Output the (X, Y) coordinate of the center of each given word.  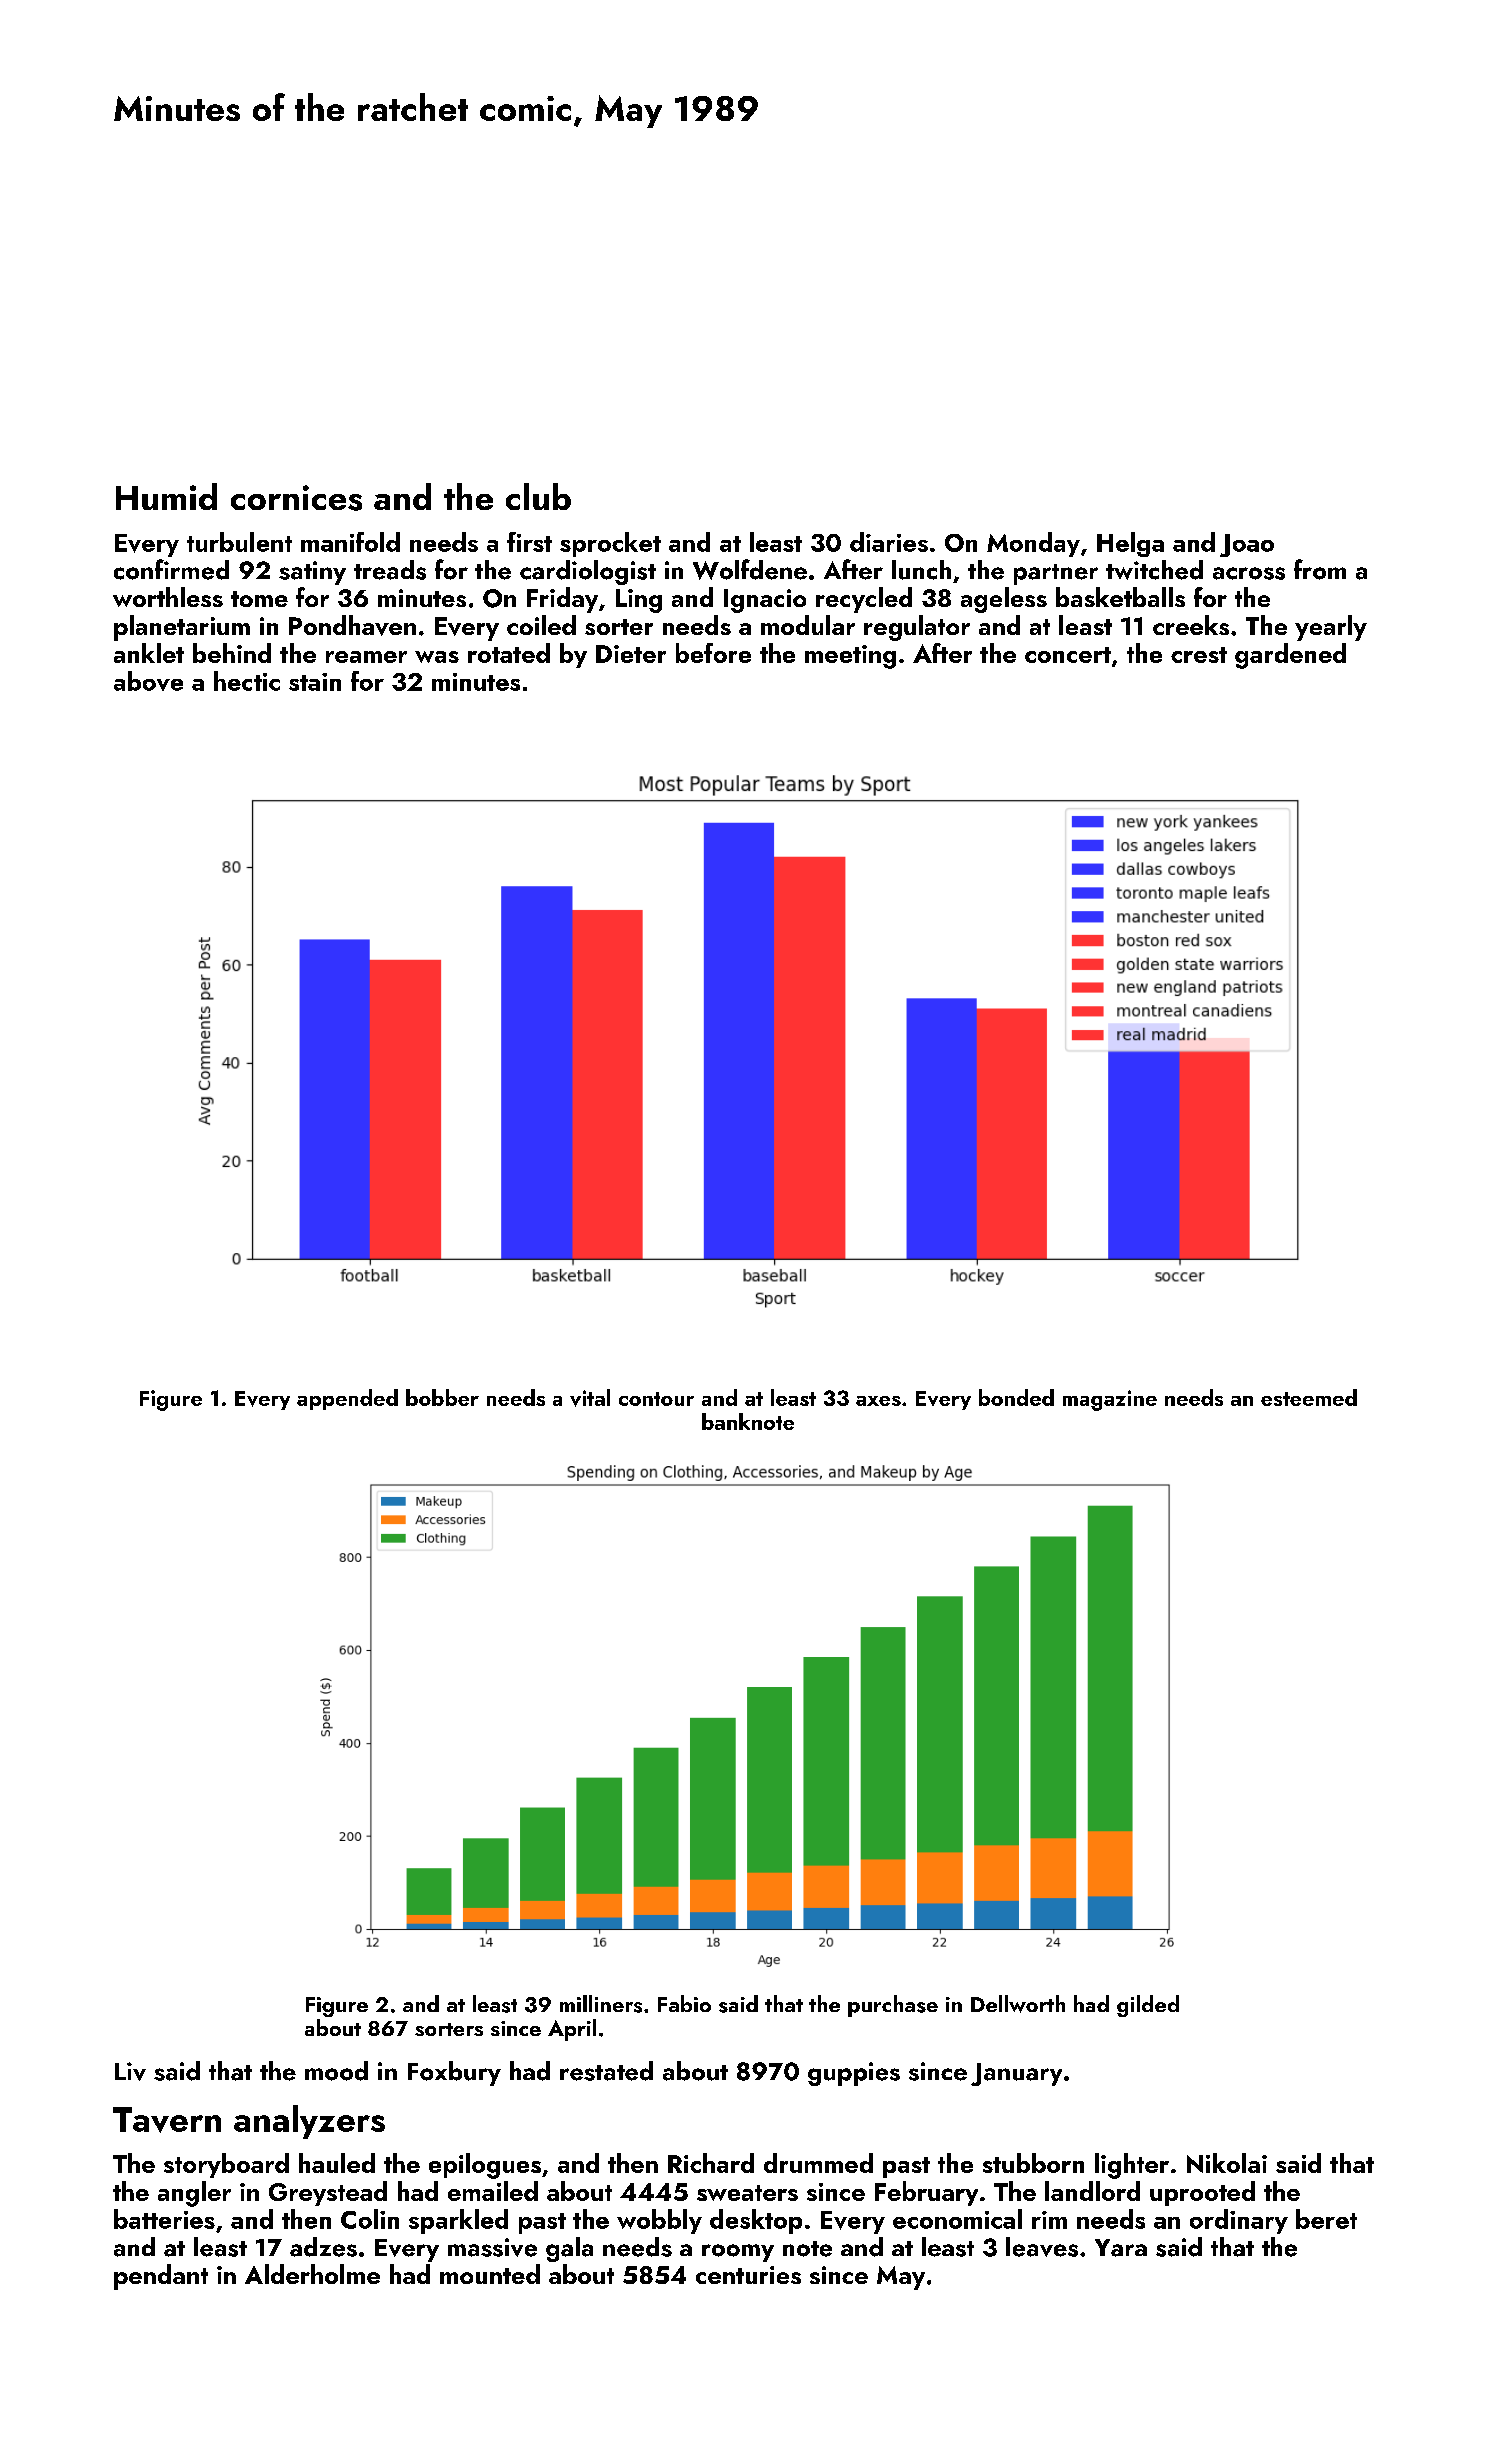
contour (656, 1399)
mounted (490, 2274)
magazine (1110, 1400)
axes (878, 1401)
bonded (1016, 1397)
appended (347, 1399)
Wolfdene (750, 569)
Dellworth (1018, 2004)
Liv (130, 2071)
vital (590, 1398)
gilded (1148, 2006)
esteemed (1309, 1397)
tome (259, 599)
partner (1056, 574)
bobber (442, 1397)
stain (315, 682)
